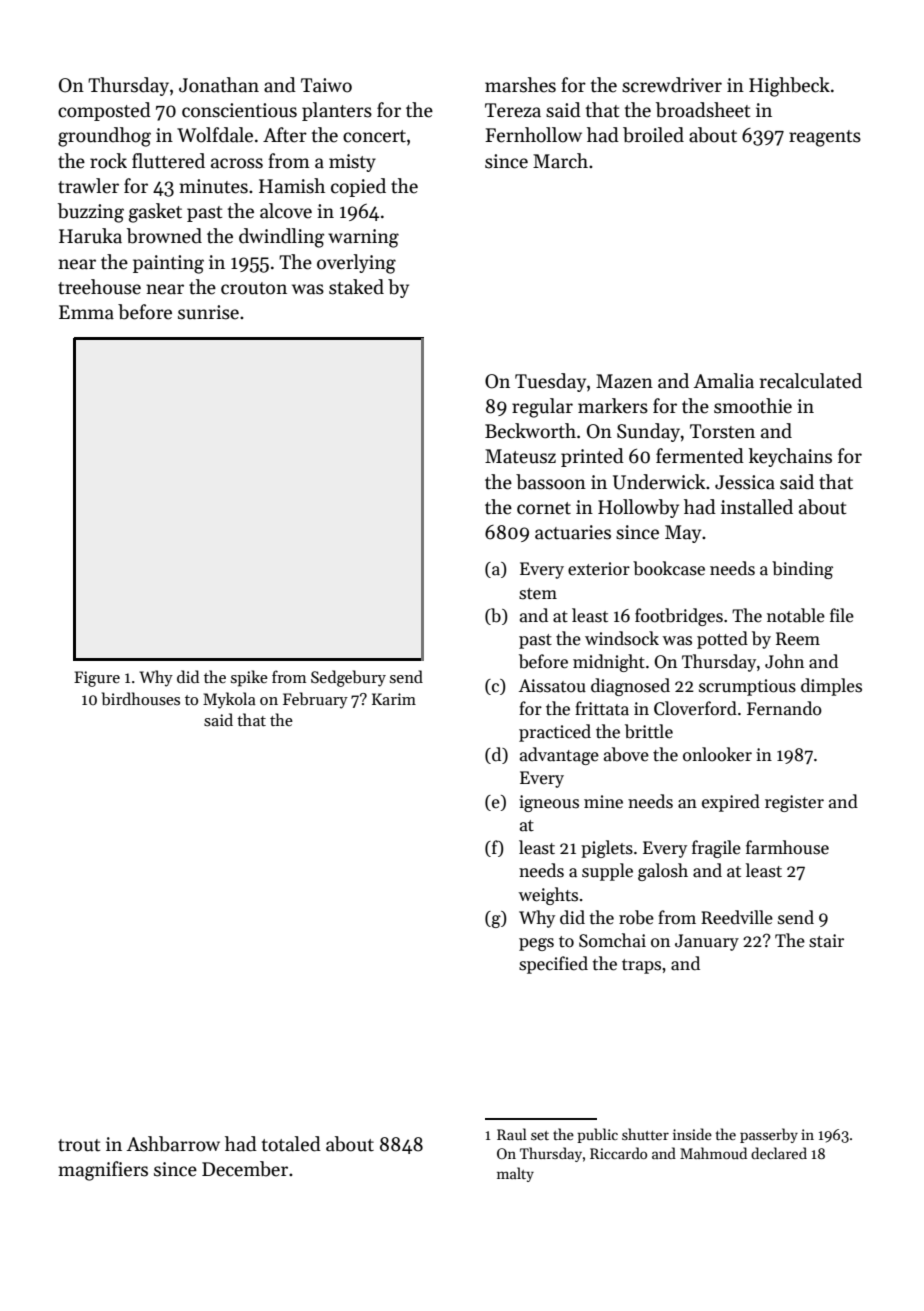  I want to click on declared, so click(779, 1153).
